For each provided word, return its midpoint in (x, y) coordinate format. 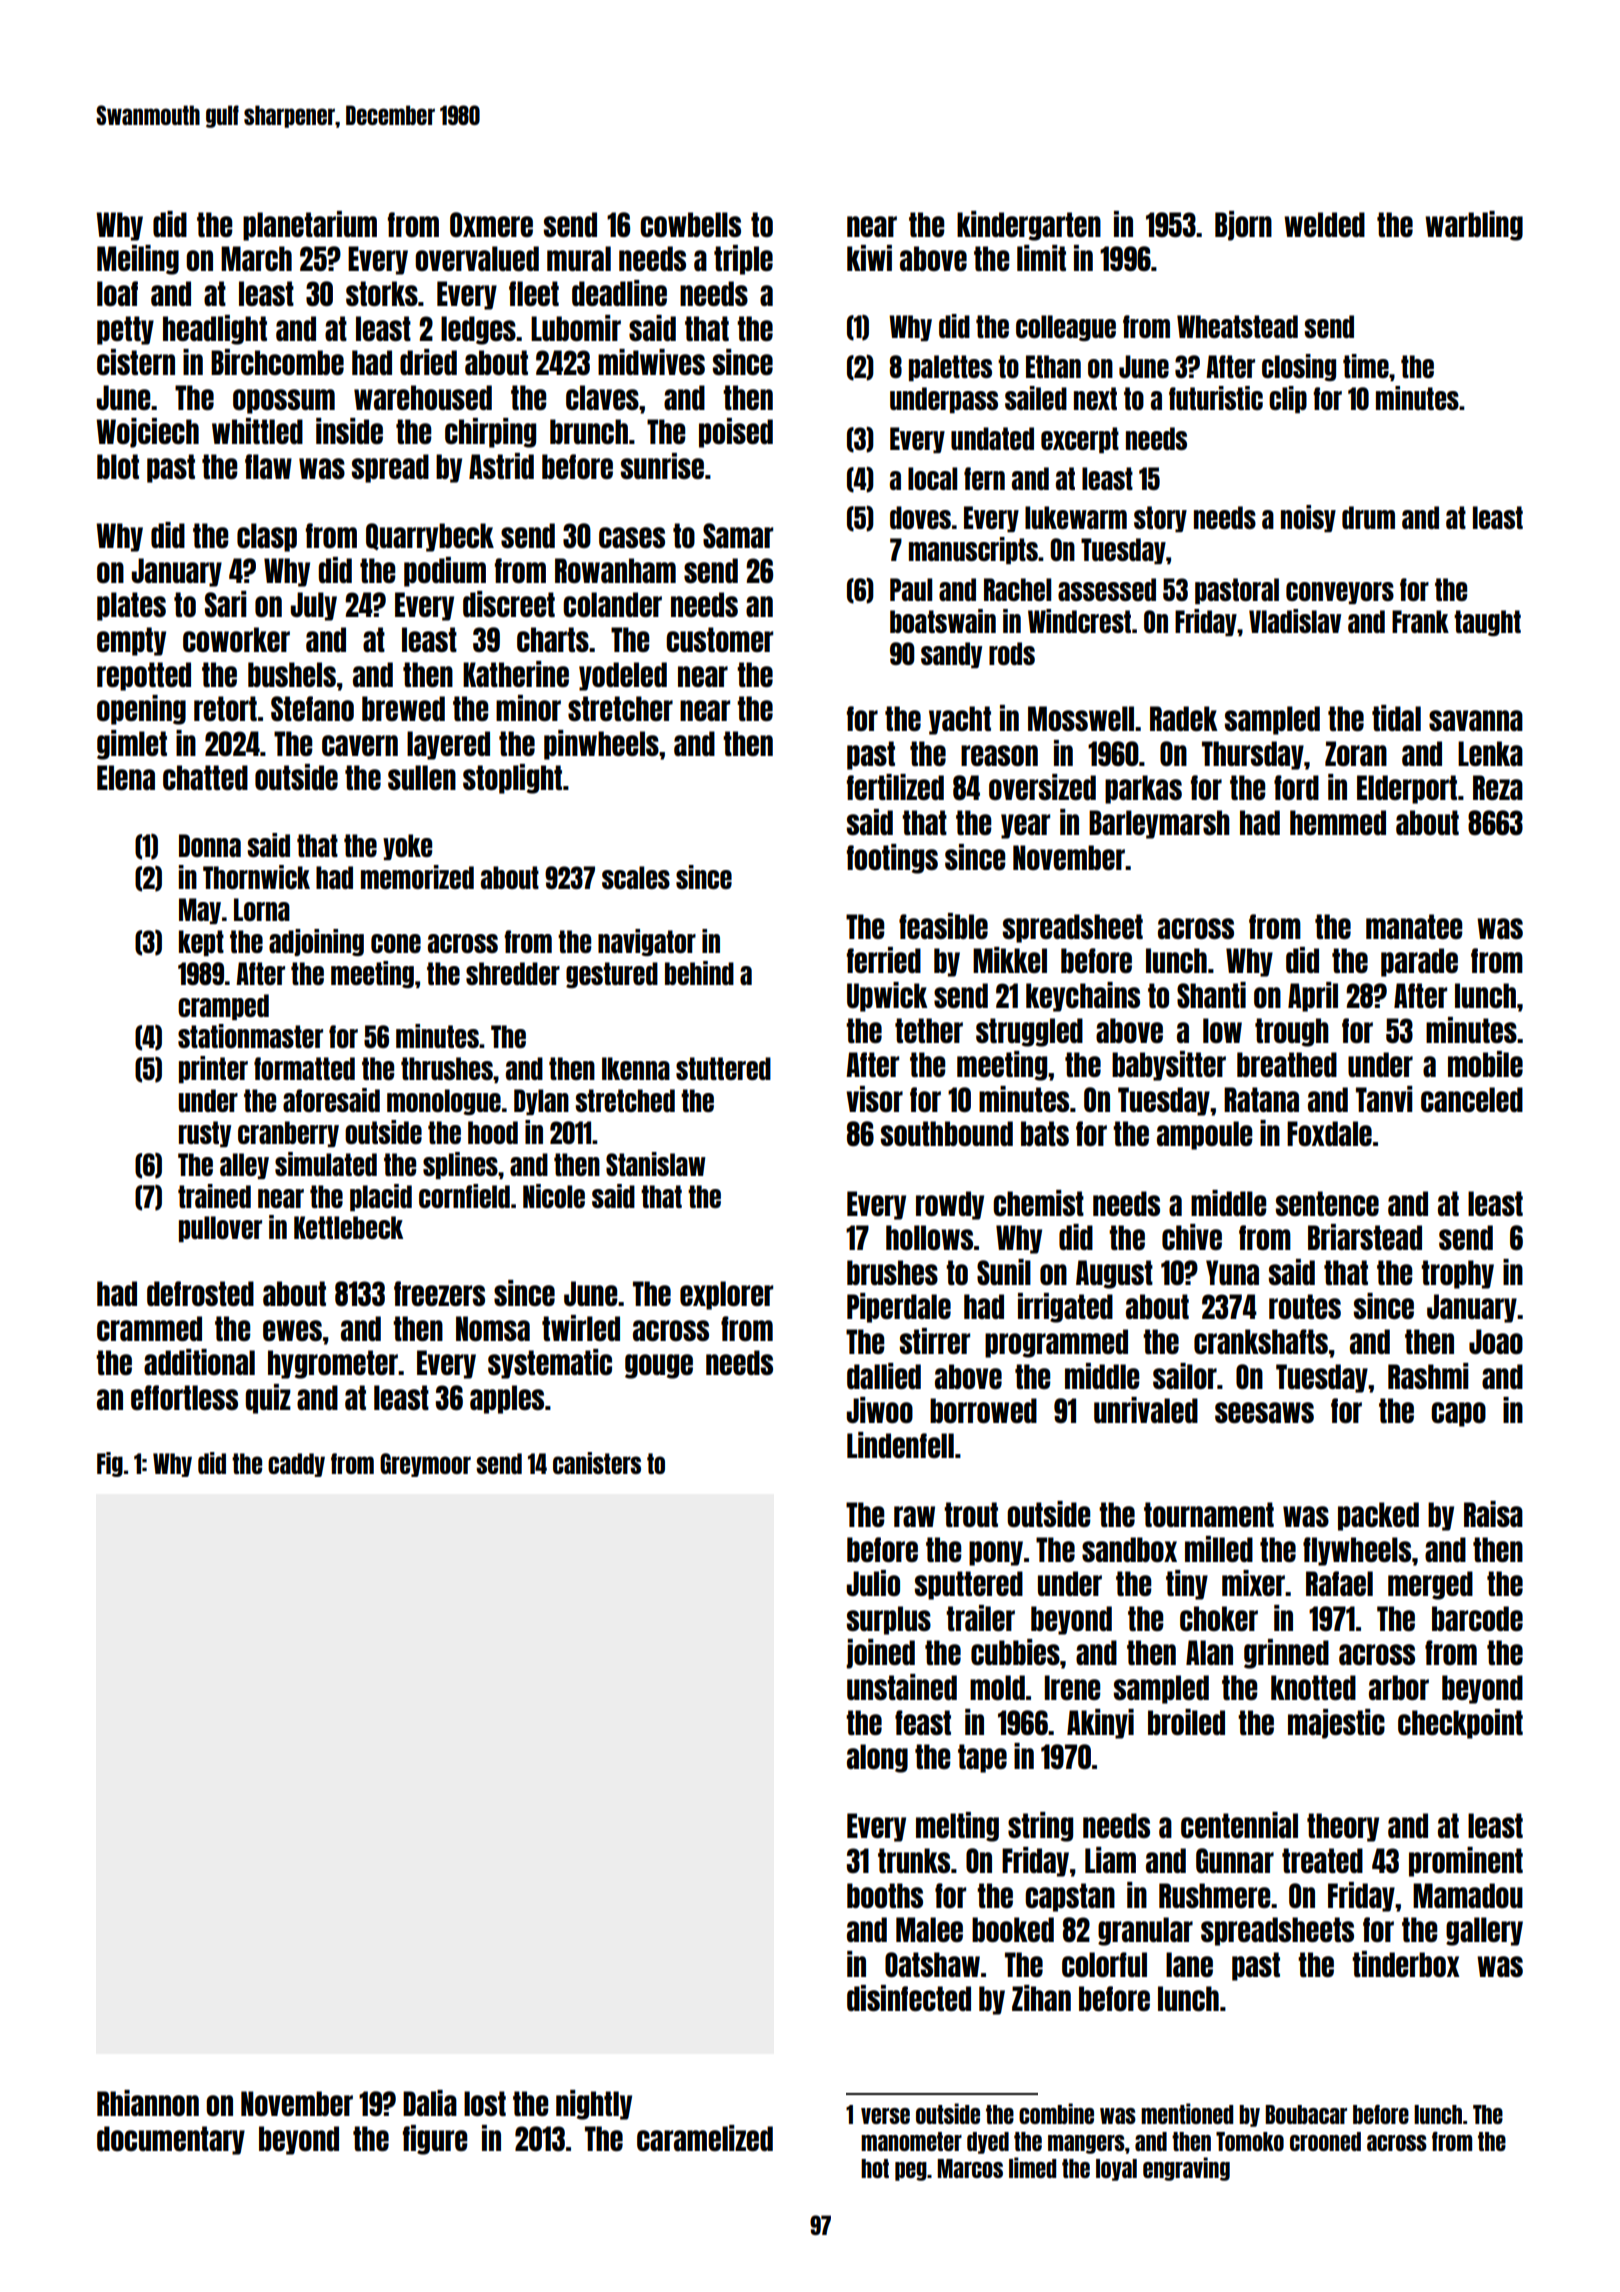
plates (131, 606)
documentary (171, 2140)
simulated (326, 1164)
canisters (597, 1463)
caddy (296, 1465)
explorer (726, 1295)
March (256, 258)
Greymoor (425, 1465)
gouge (659, 1366)
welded (1324, 224)
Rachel (1017, 589)
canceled (1472, 1099)
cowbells (690, 224)
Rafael (1339, 1583)
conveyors (1340, 593)
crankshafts (1261, 1341)
